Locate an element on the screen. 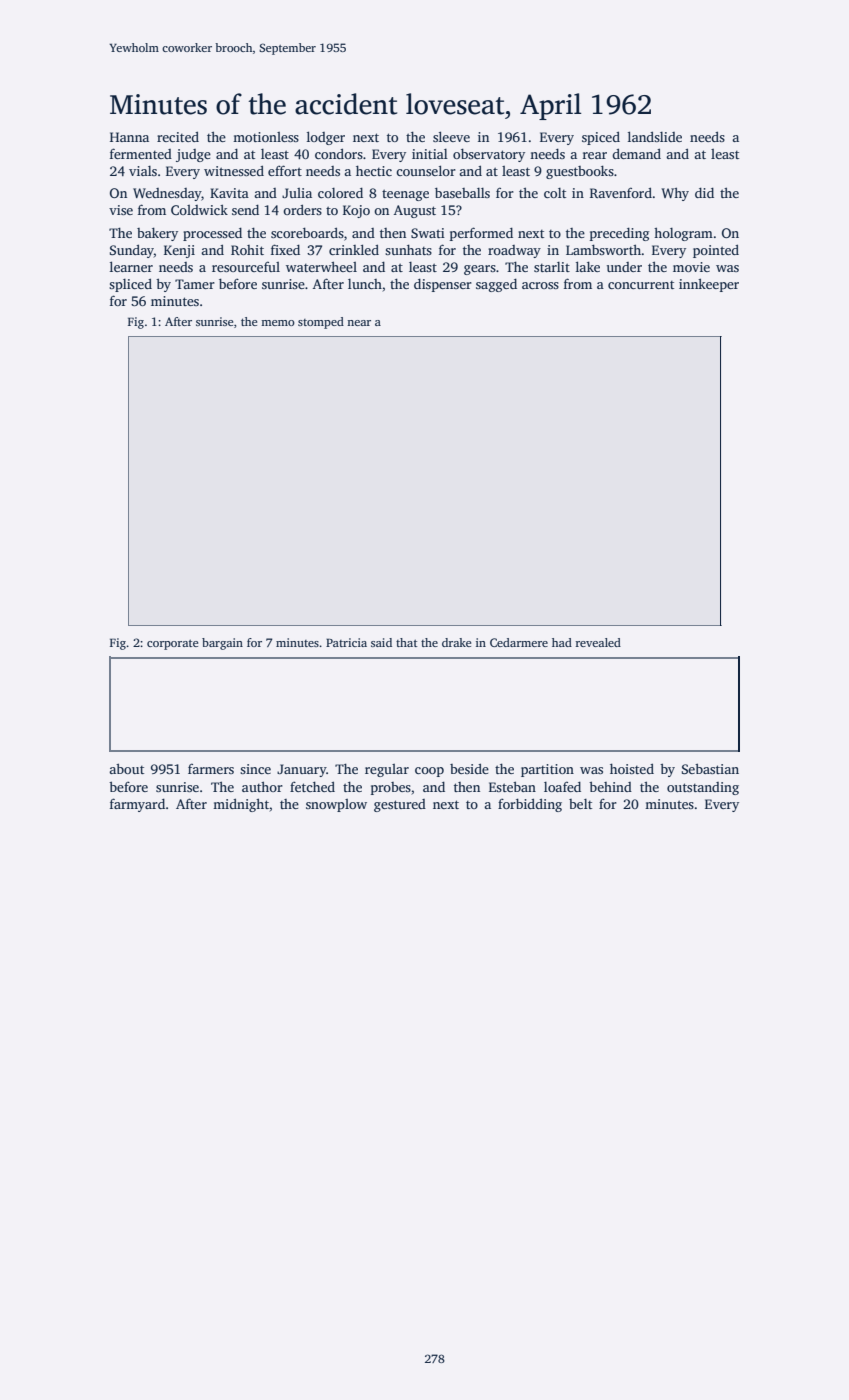 The image size is (849, 1400). belt is located at coordinates (580, 804).
